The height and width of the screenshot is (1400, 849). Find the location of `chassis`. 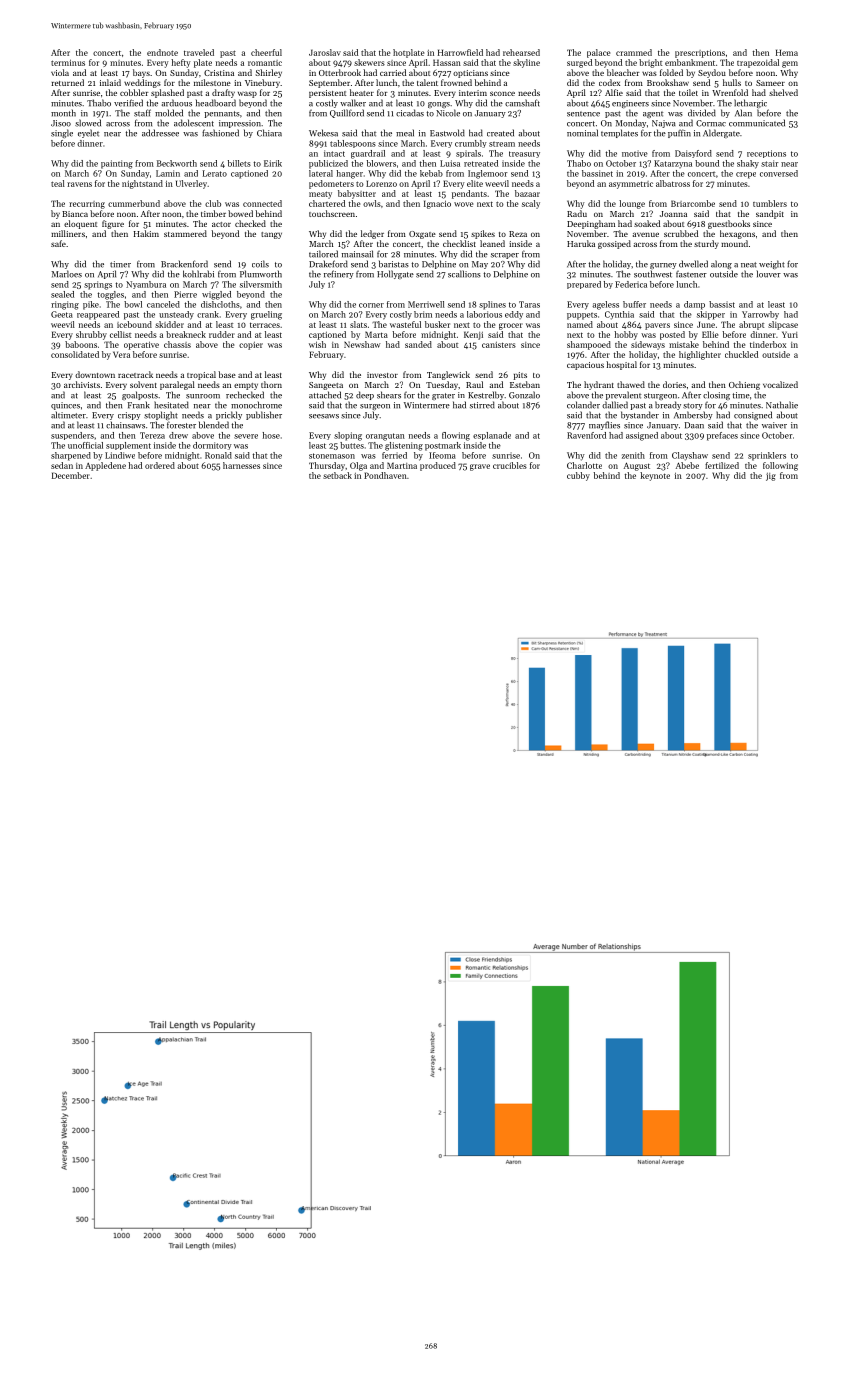

chassis is located at coordinates (177, 344).
